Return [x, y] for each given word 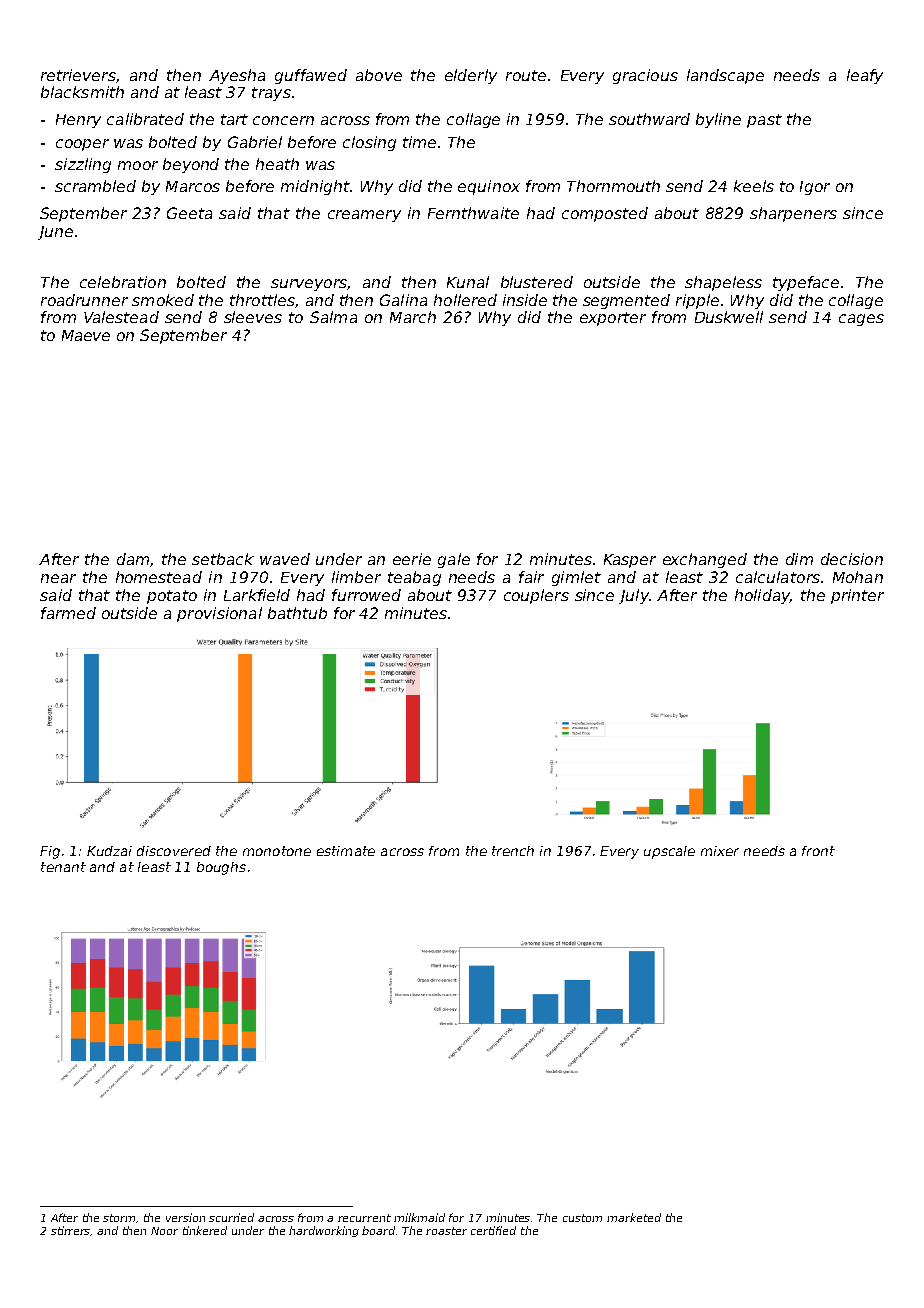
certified [493, 1230]
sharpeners [793, 214]
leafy [865, 76]
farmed [68, 613]
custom [582, 1218]
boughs [221, 868]
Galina [403, 300]
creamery [364, 216]
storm [119, 1218]
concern [283, 120]
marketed [634, 1217]
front [818, 851]
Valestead [121, 317]
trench [513, 851]
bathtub [297, 613]
